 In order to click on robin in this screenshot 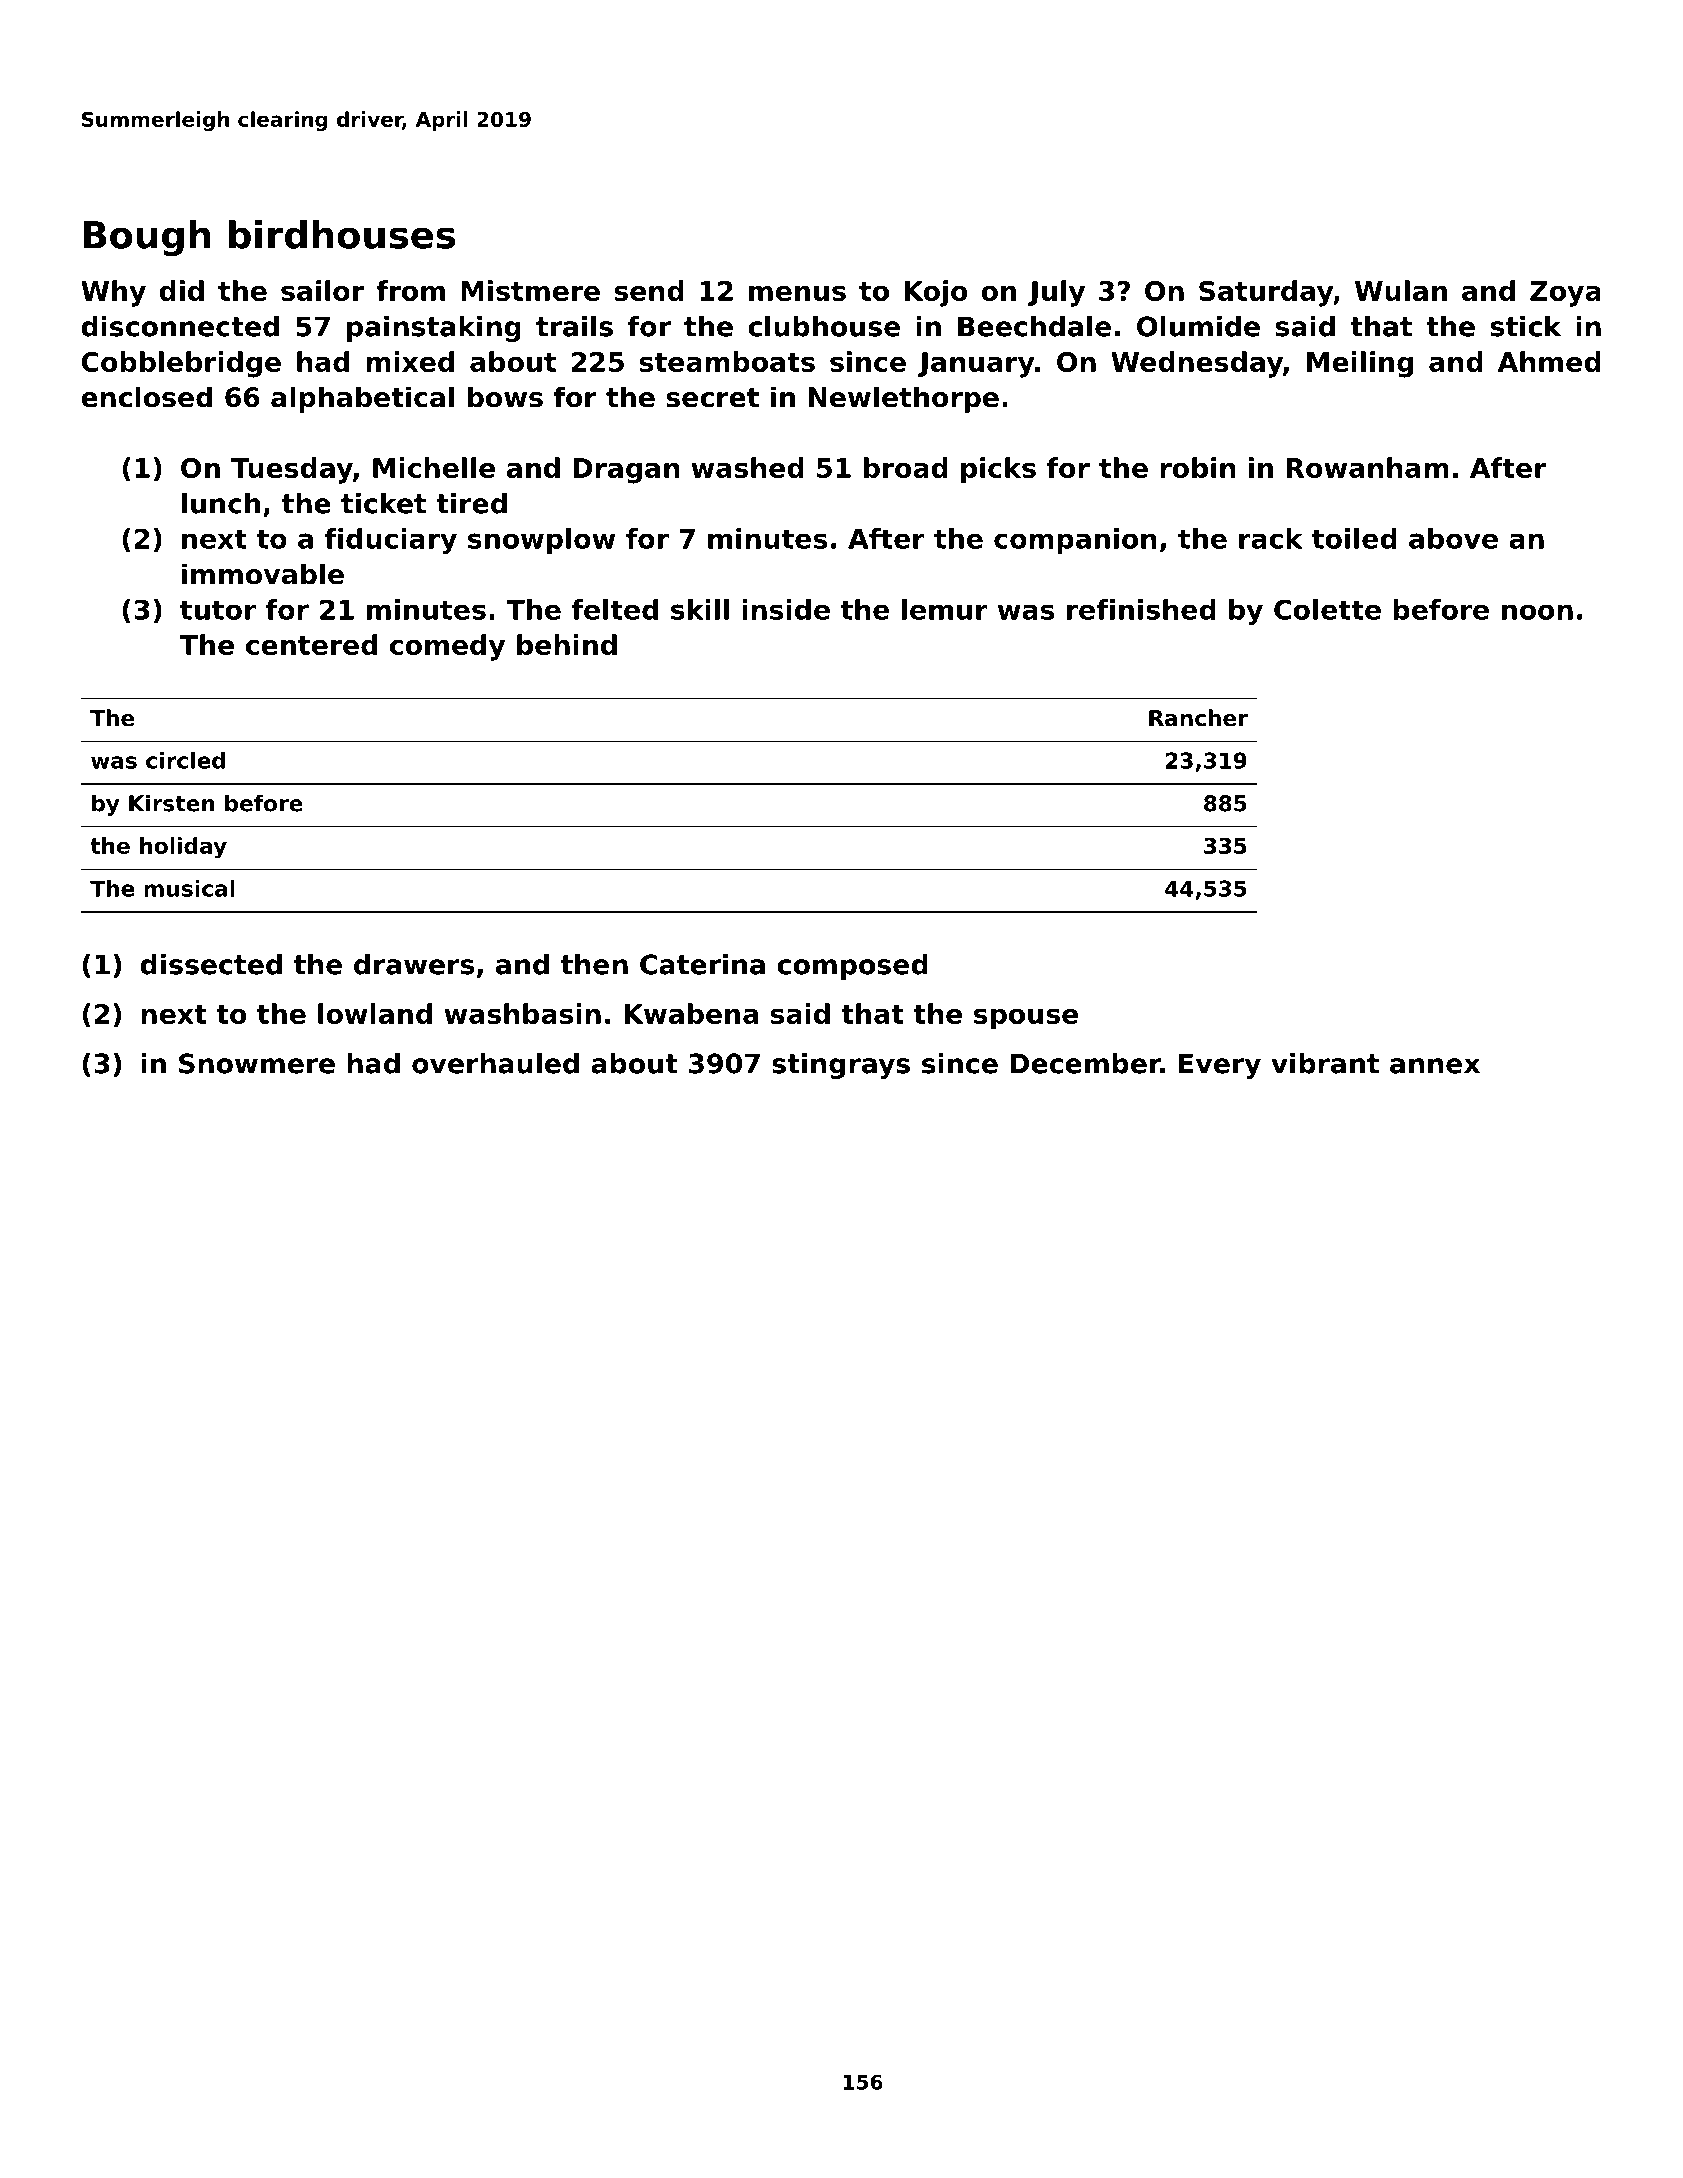, I will do `click(1198, 467)`.
